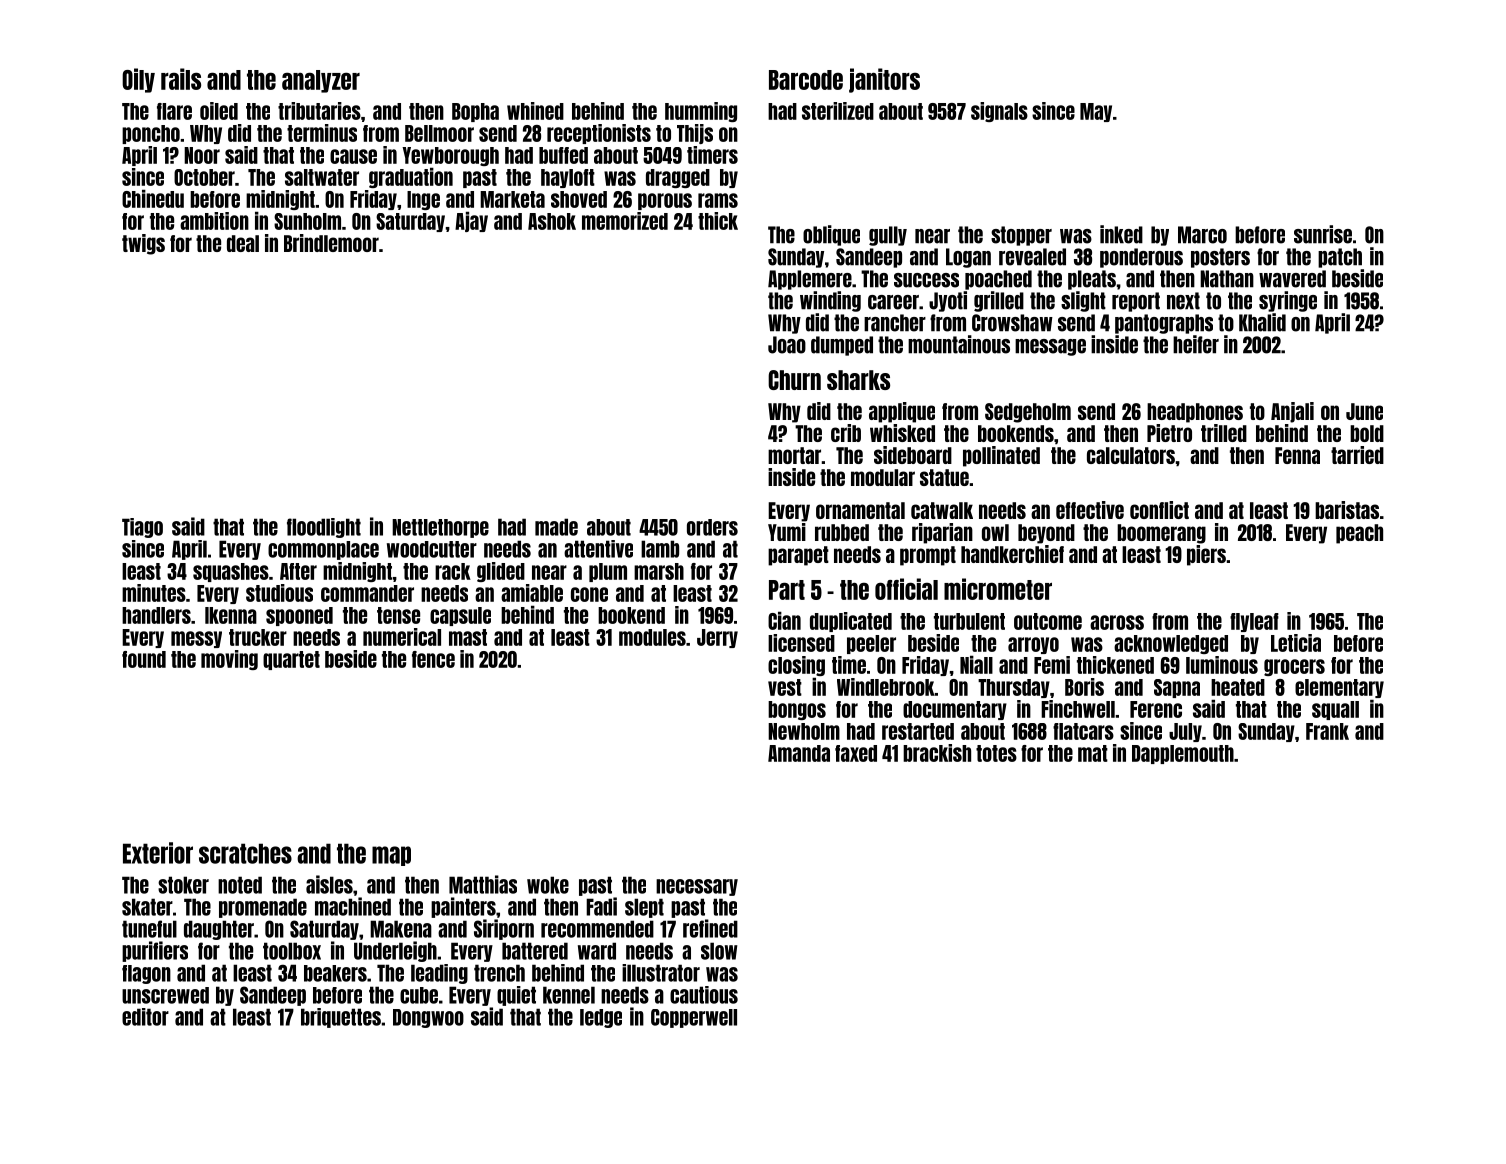 The image size is (1506, 1164). I want to click on Amanda, so click(799, 753).
